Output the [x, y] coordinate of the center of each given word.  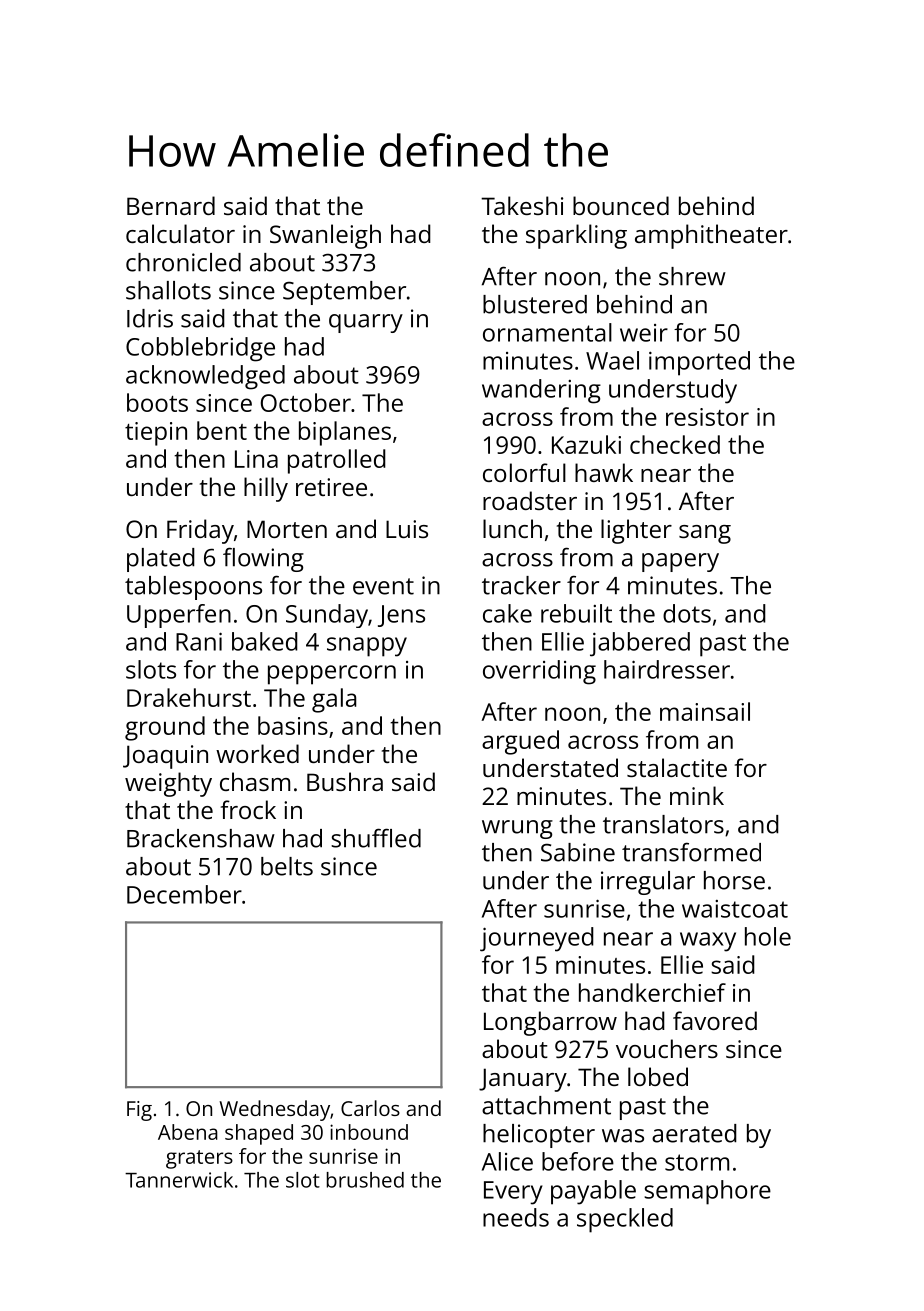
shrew [692, 276]
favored [715, 1020]
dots [687, 613]
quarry [366, 323]
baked [265, 641]
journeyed [537, 939]
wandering [541, 391]
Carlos [370, 1108]
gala [334, 700]
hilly [266, 489]
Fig [139, 1111]
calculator [180, 233]
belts [287, 866]
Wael [612, 360]
